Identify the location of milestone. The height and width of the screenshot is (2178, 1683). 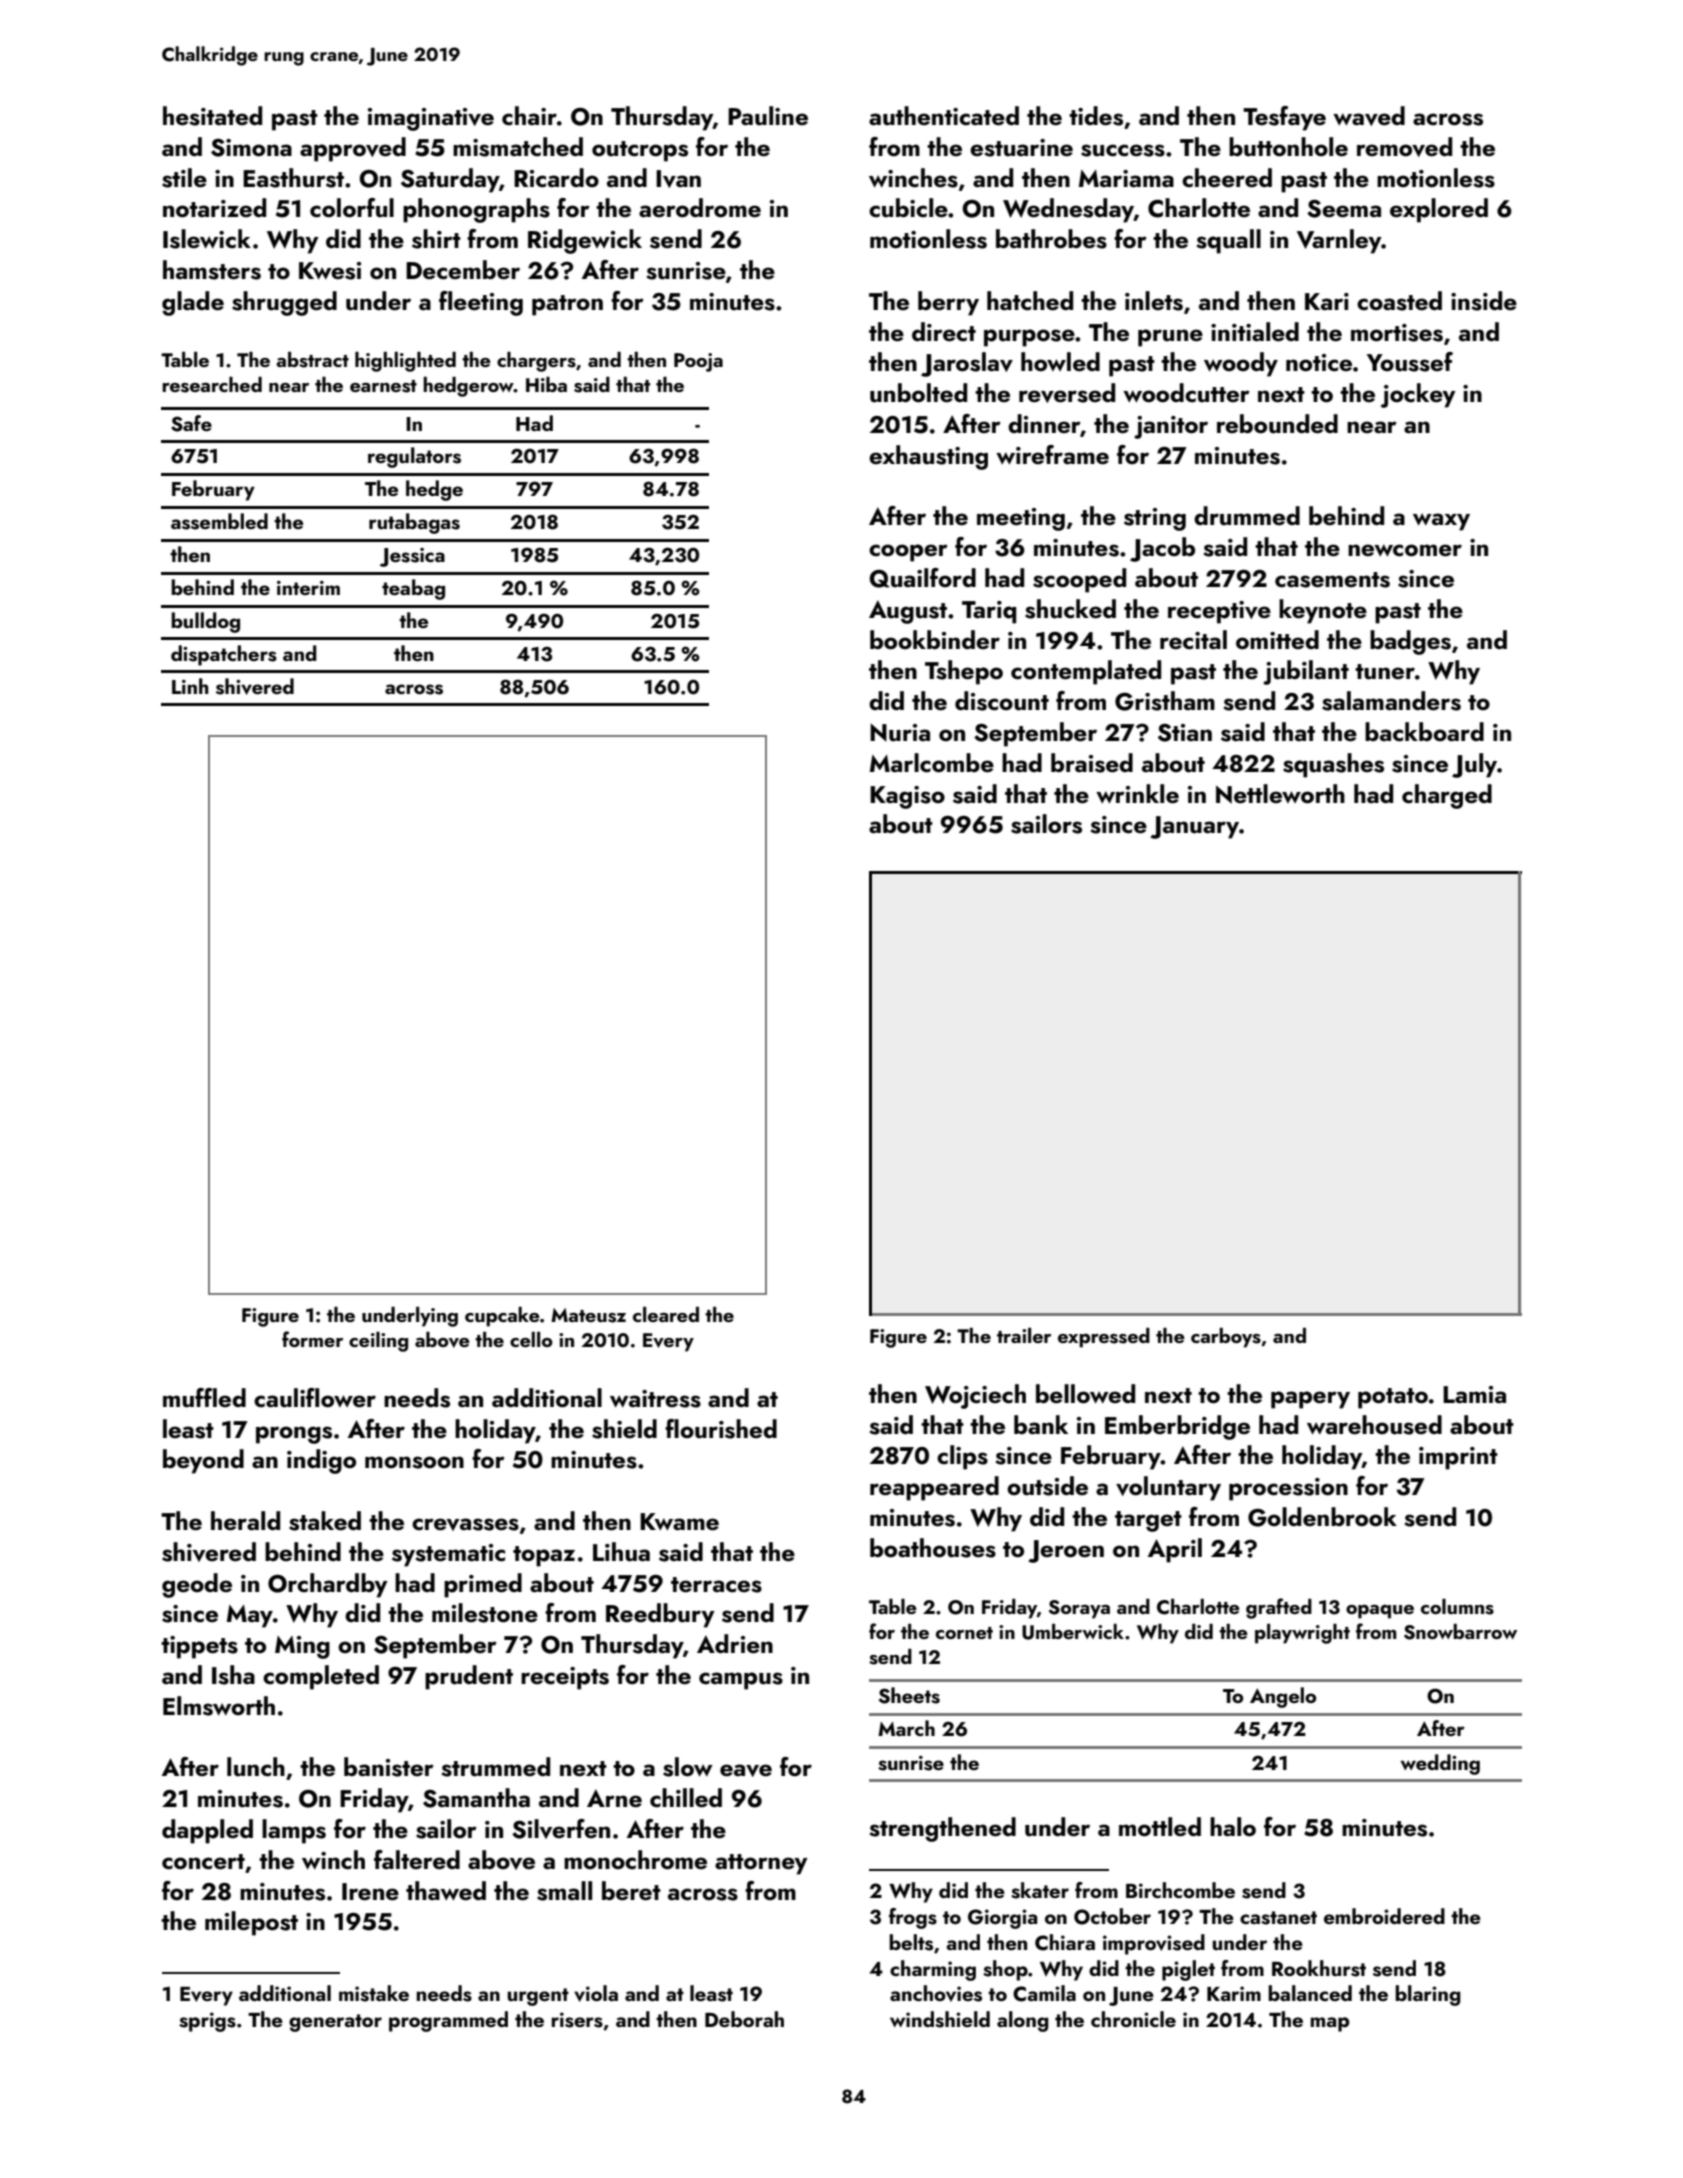
(485, 1613).
